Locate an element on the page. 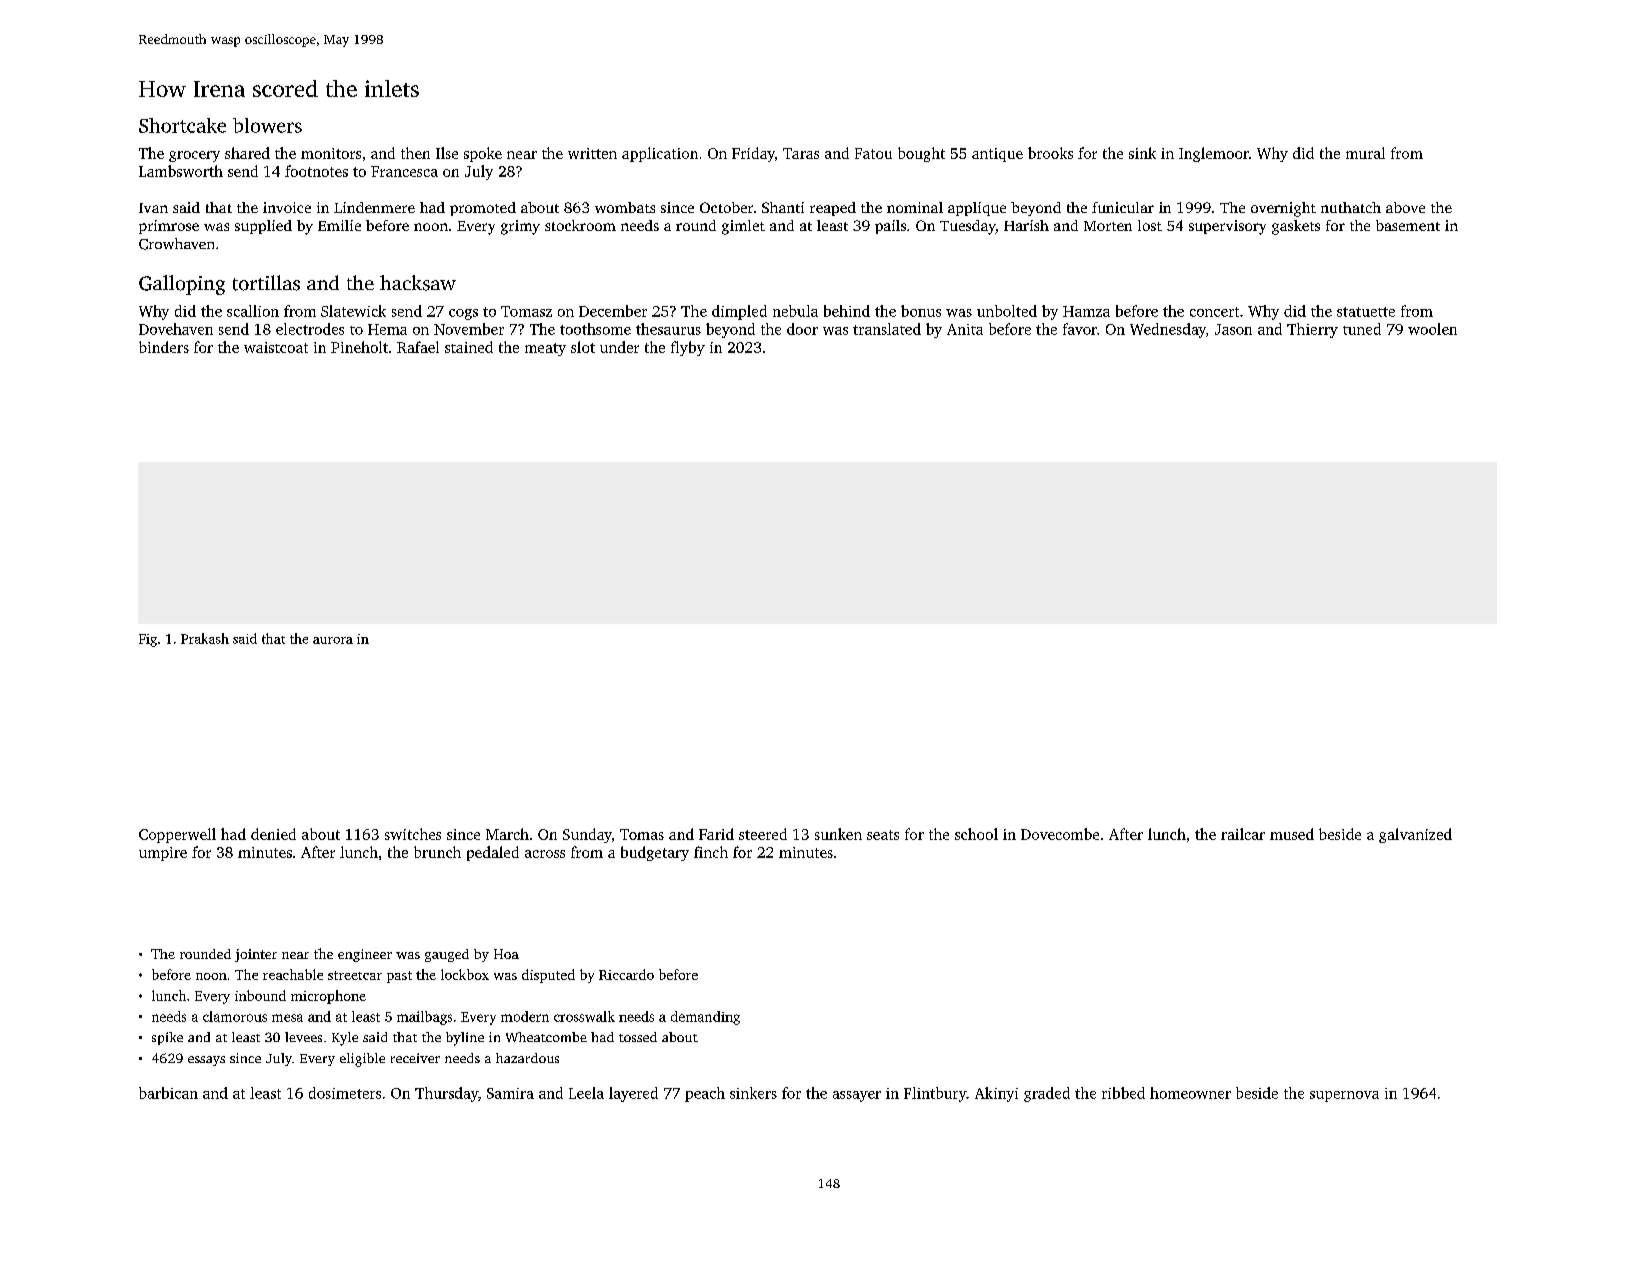 This page has height=1264, width=1635. jointer is located at coordinates (256, 955).
